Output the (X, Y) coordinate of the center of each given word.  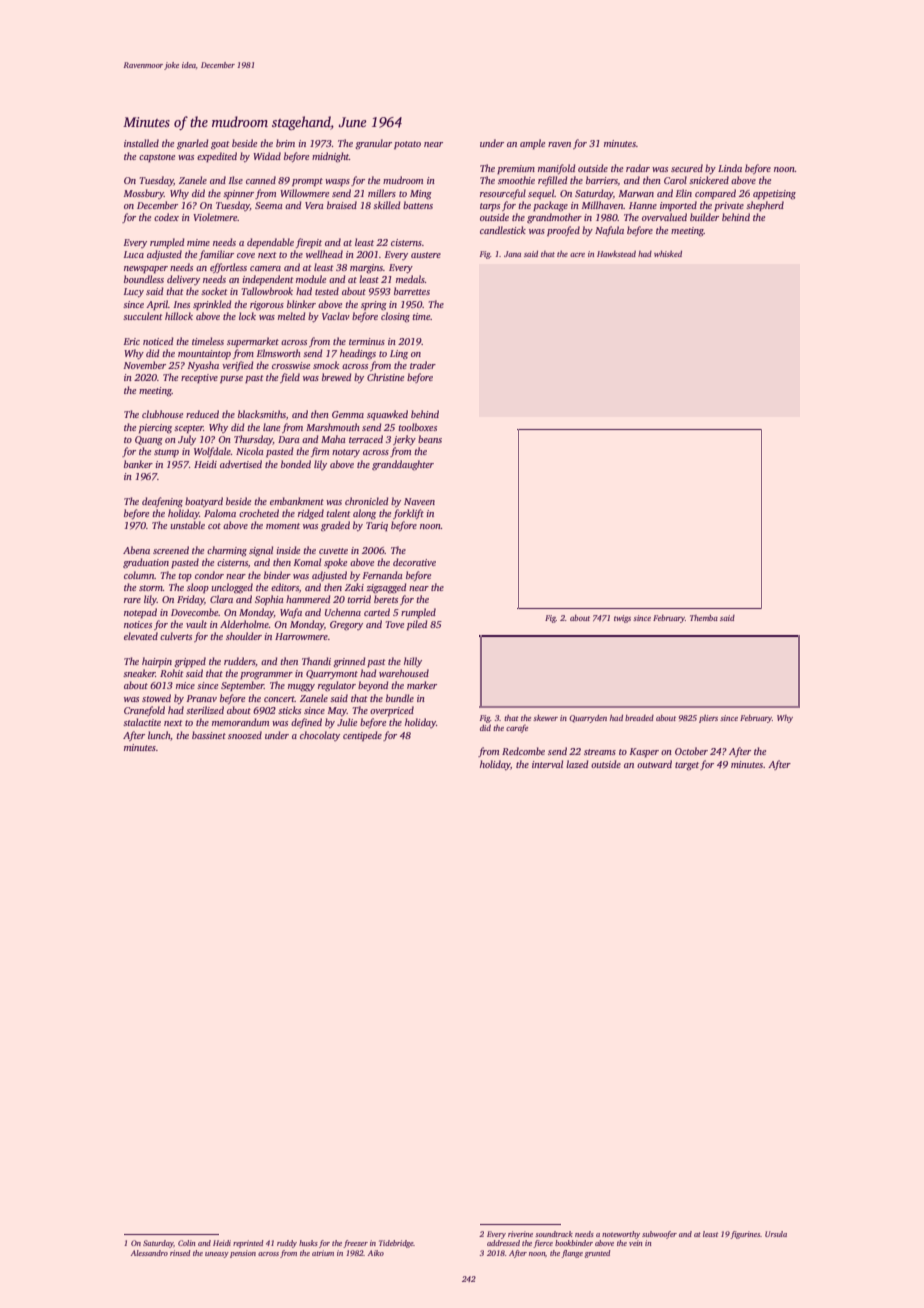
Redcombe (523, 751)
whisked (668, 254)
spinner (238, 194)
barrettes (412, 291)
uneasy (217, 1255)
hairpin (157, 662)
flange (572, 1254)
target (687, 766)
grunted (597, 1254)
